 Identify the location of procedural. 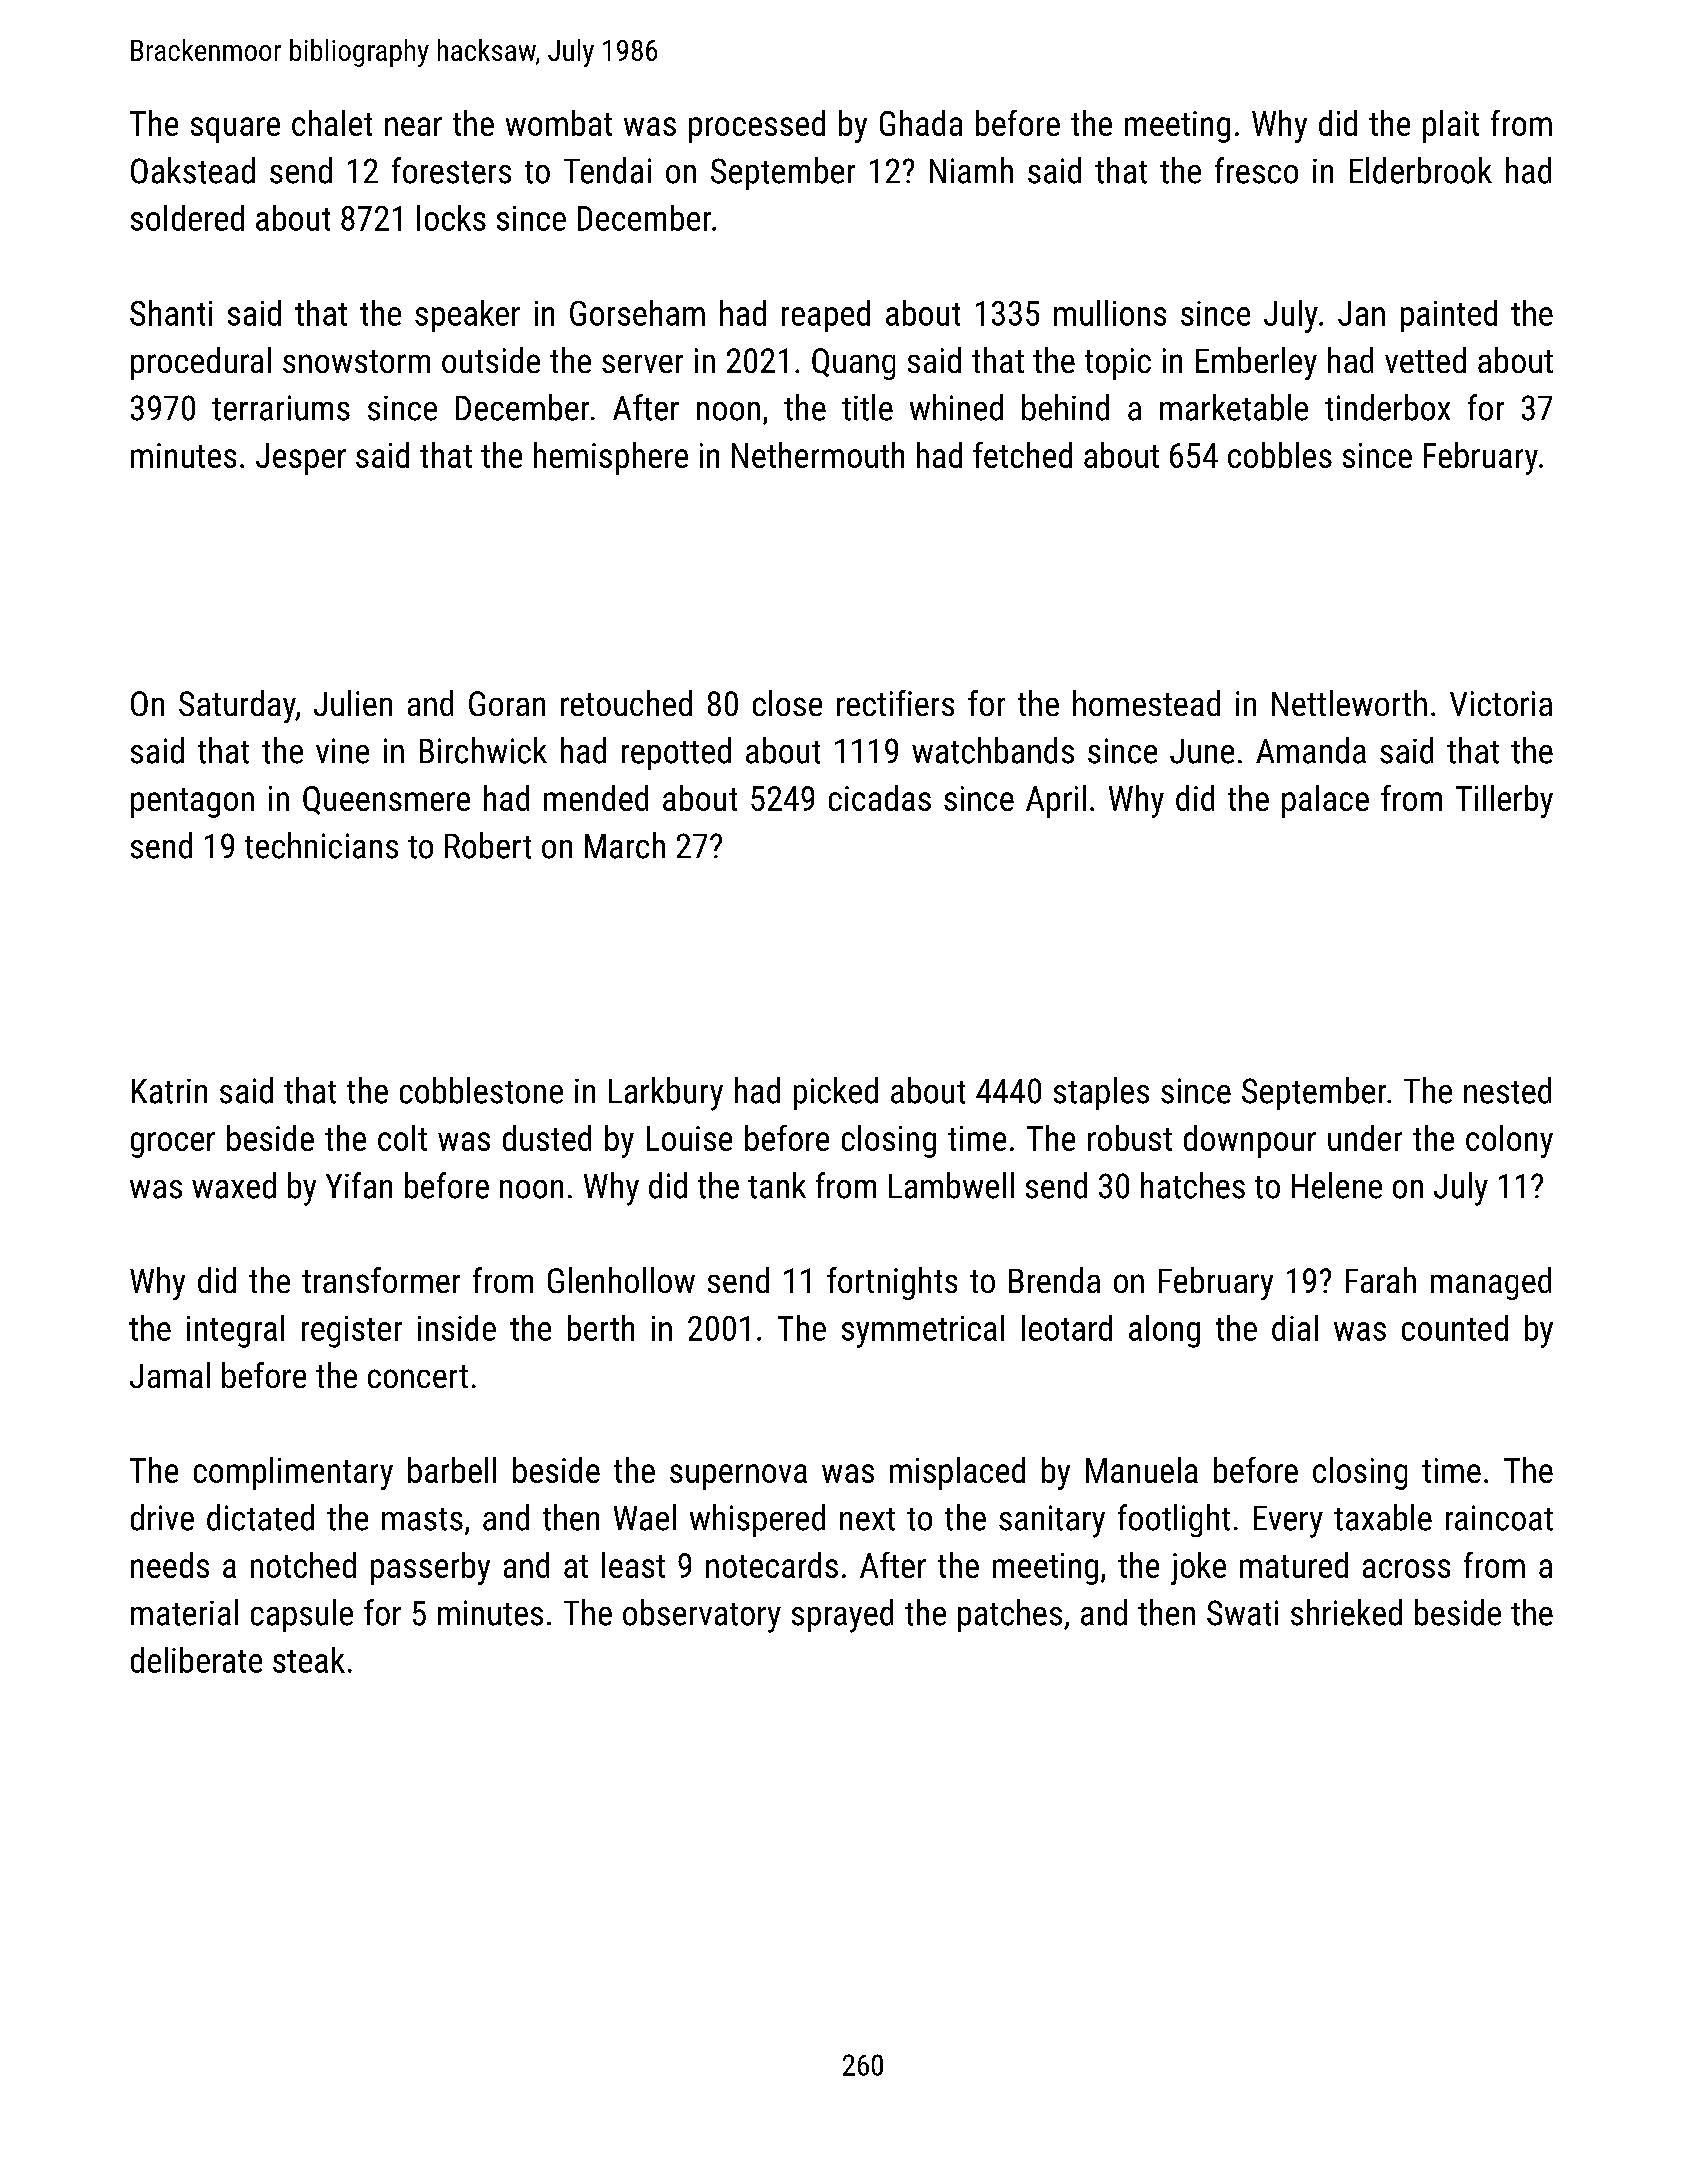
(201, 363).
